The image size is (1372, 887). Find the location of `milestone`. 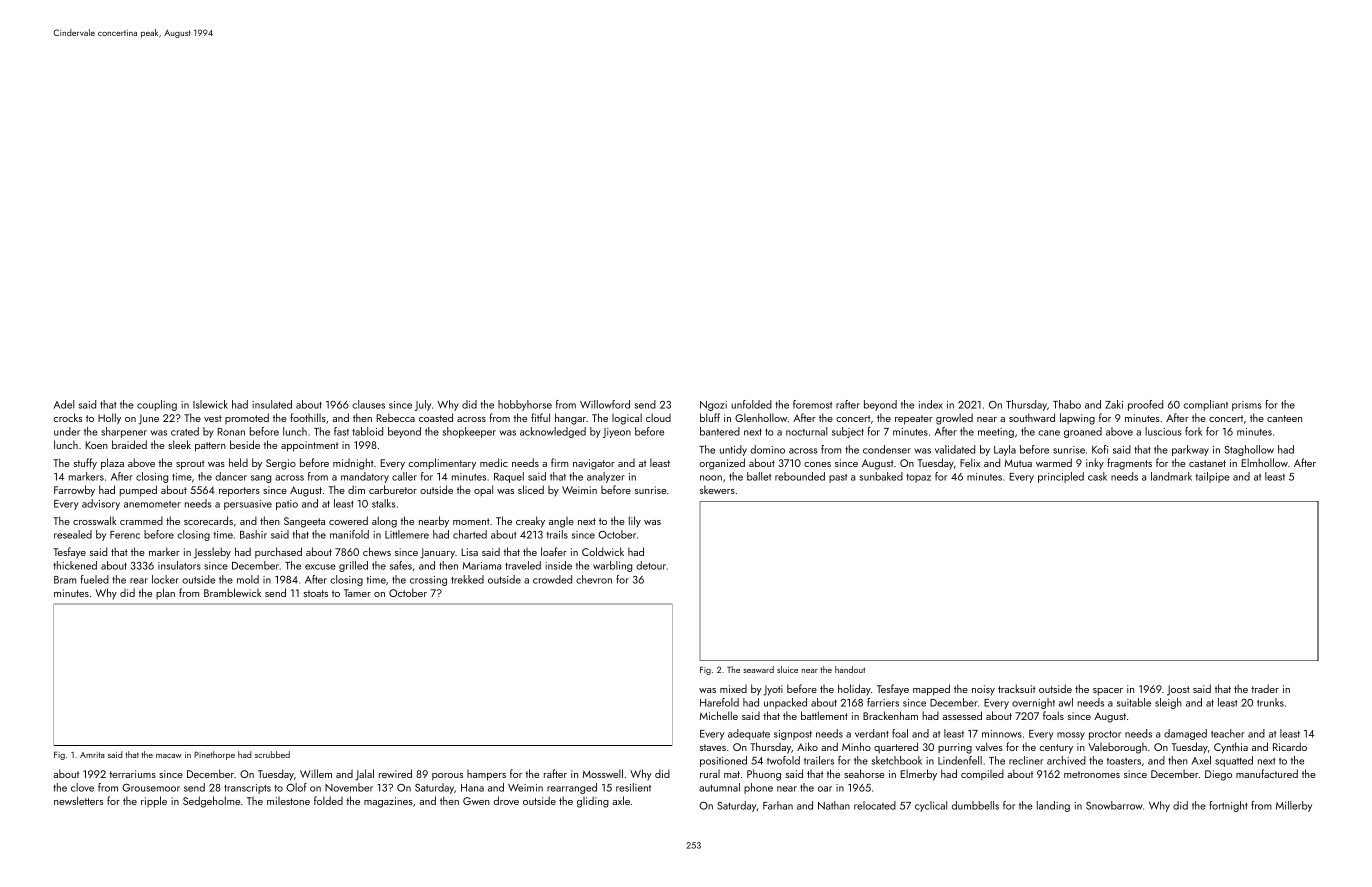

milestone is located at coordinates (288, 801).
